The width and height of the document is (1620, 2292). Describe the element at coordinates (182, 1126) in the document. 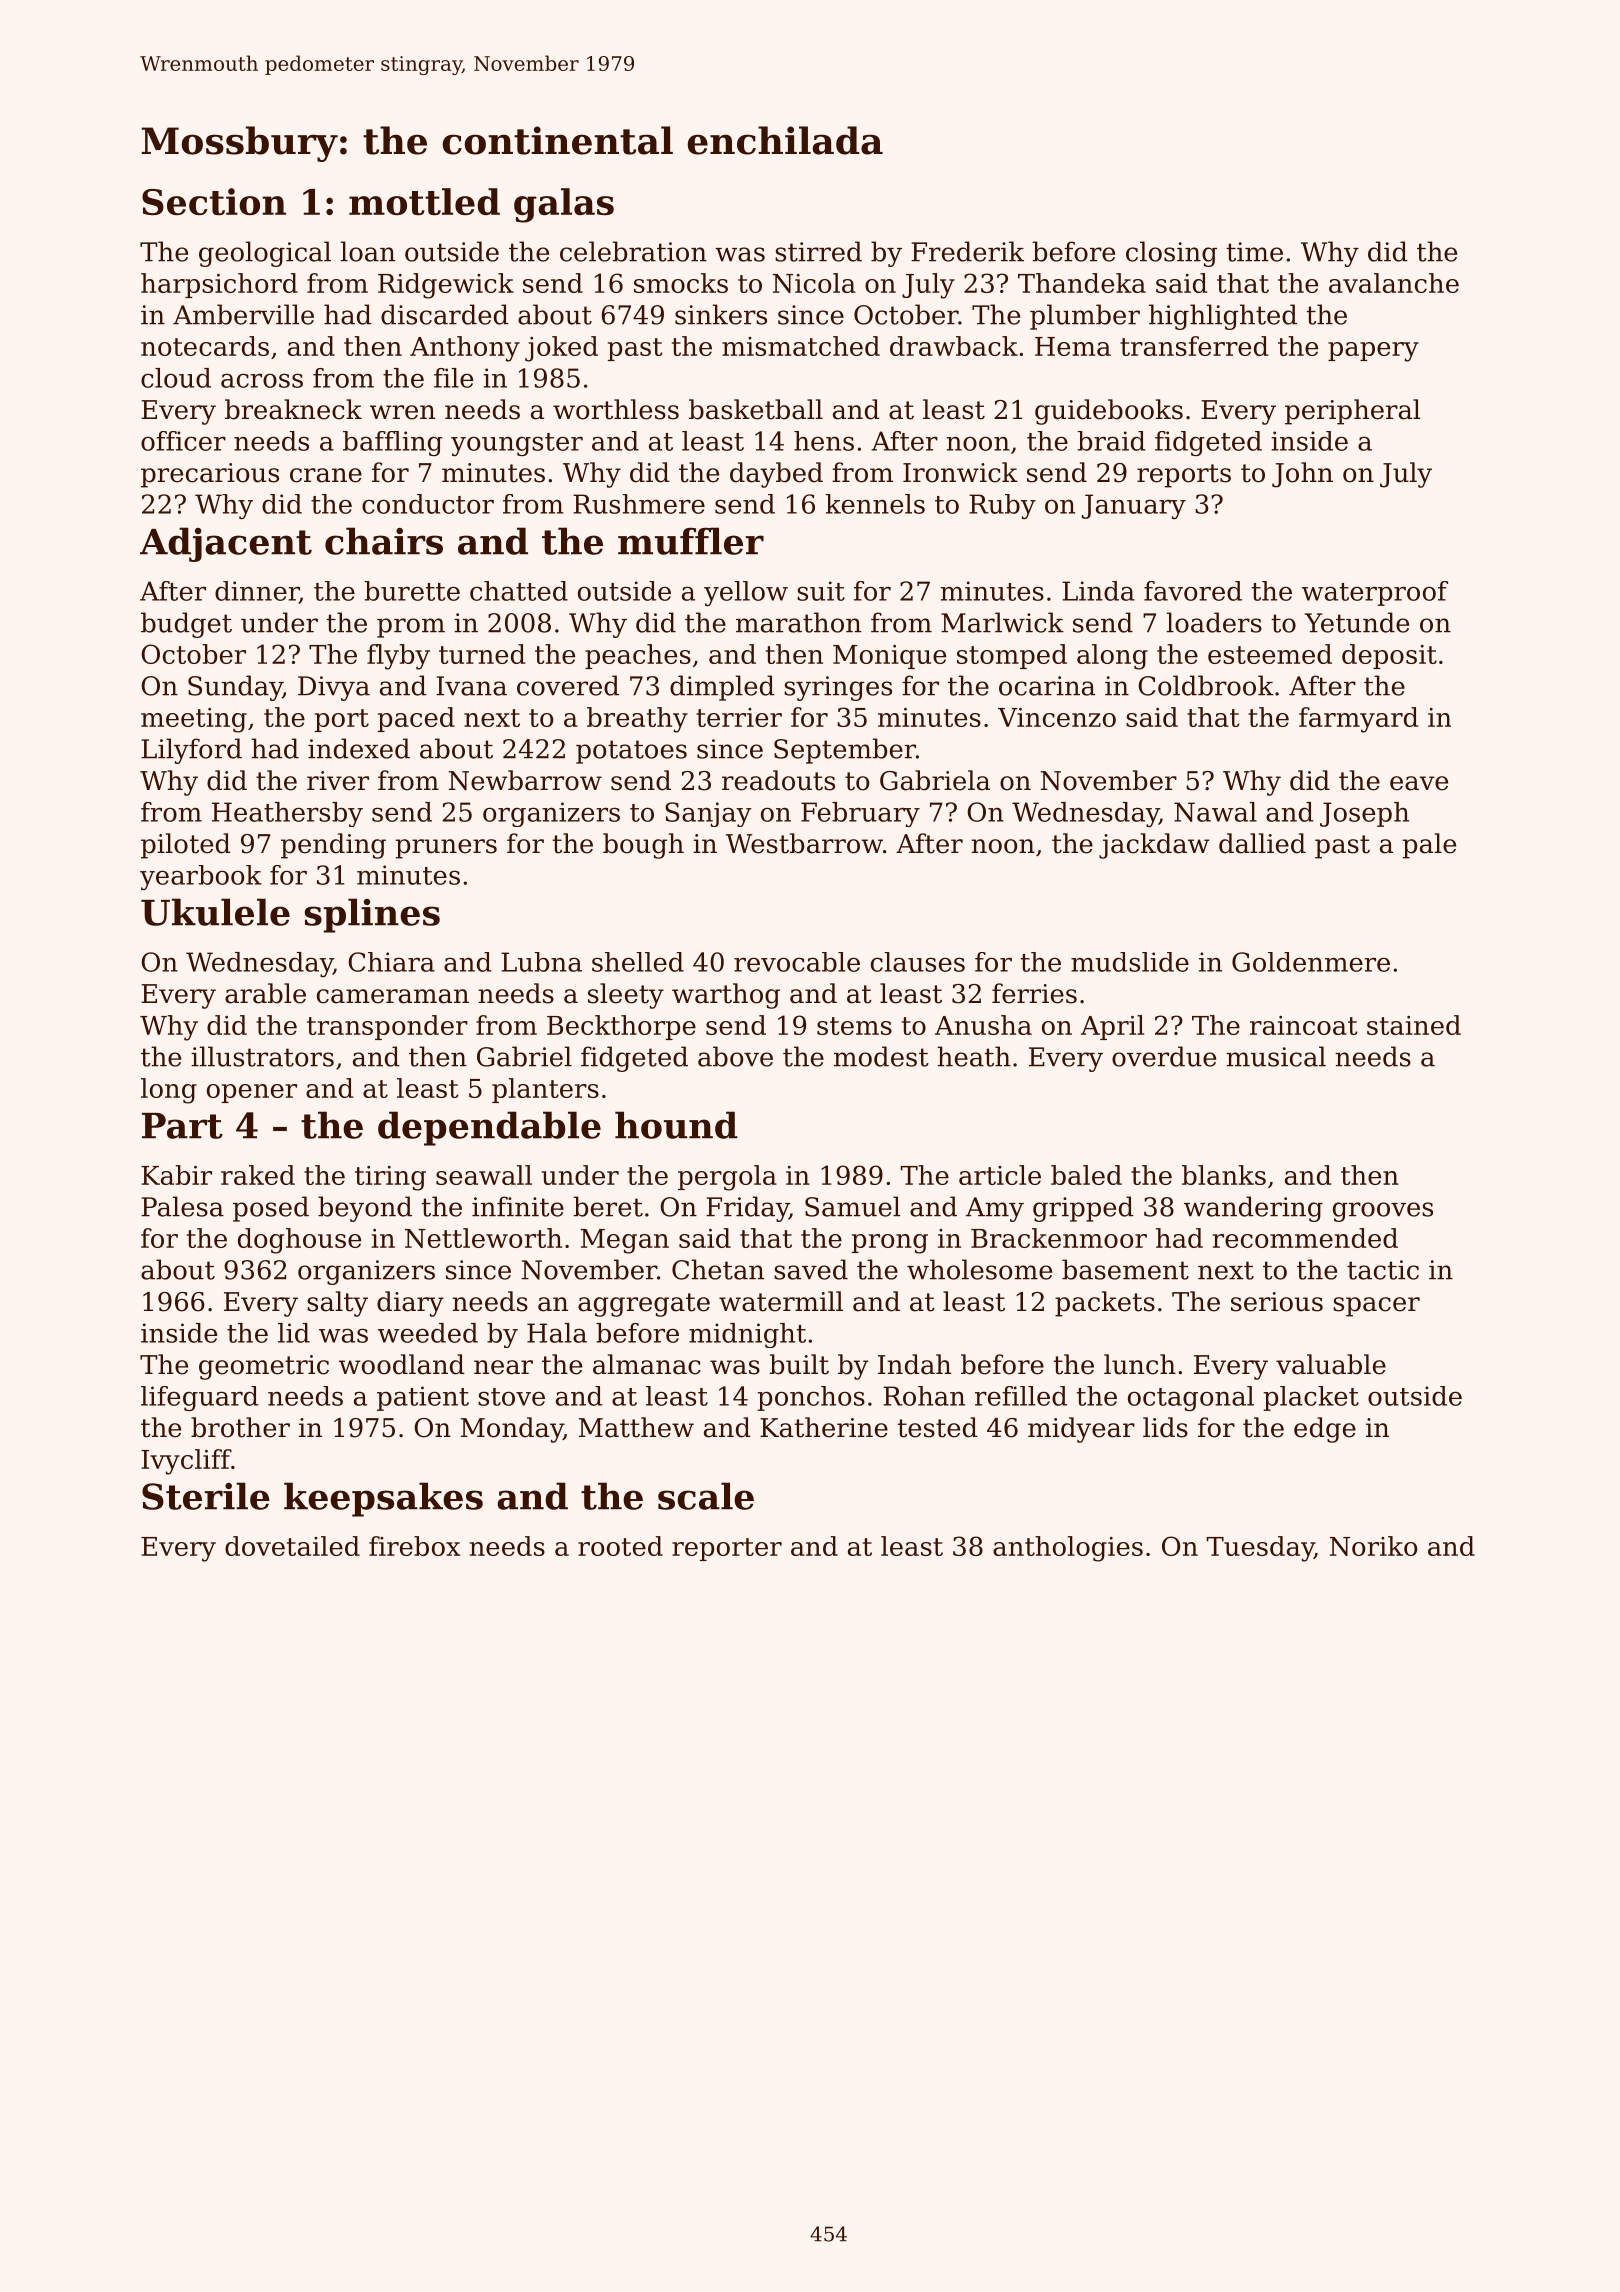

I see `Part` at that location.
